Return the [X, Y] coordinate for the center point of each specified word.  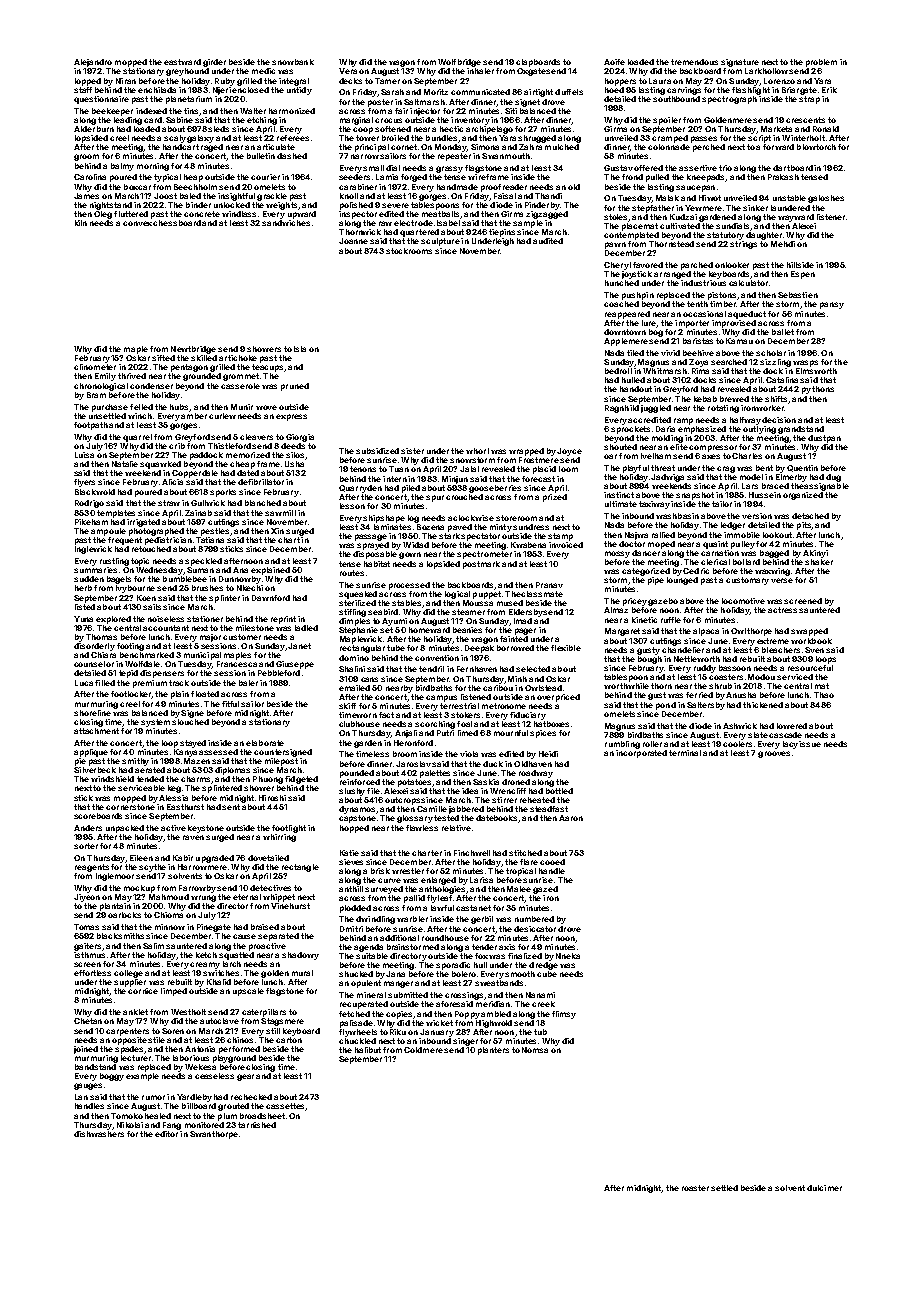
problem [821, 63]
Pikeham [91, 522]
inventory [470, 121]
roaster [695, 1188]
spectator [480, 537]
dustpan [824, 439]
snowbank [293, 62]
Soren [173, 1031]
